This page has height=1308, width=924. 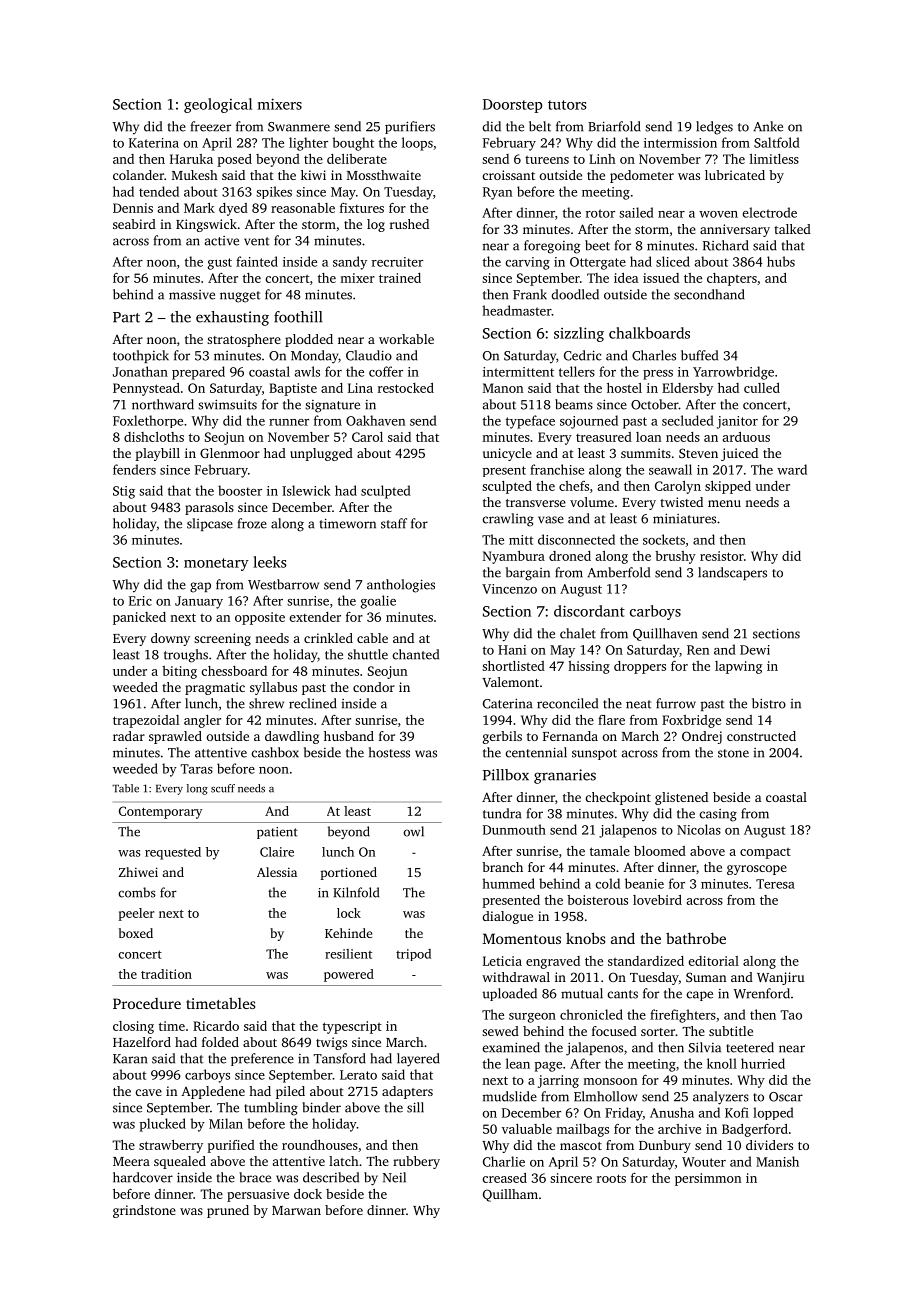 What do you see at coordinates (138, 175) in the page?
I see `colander` at bounding box center [138, 175].
